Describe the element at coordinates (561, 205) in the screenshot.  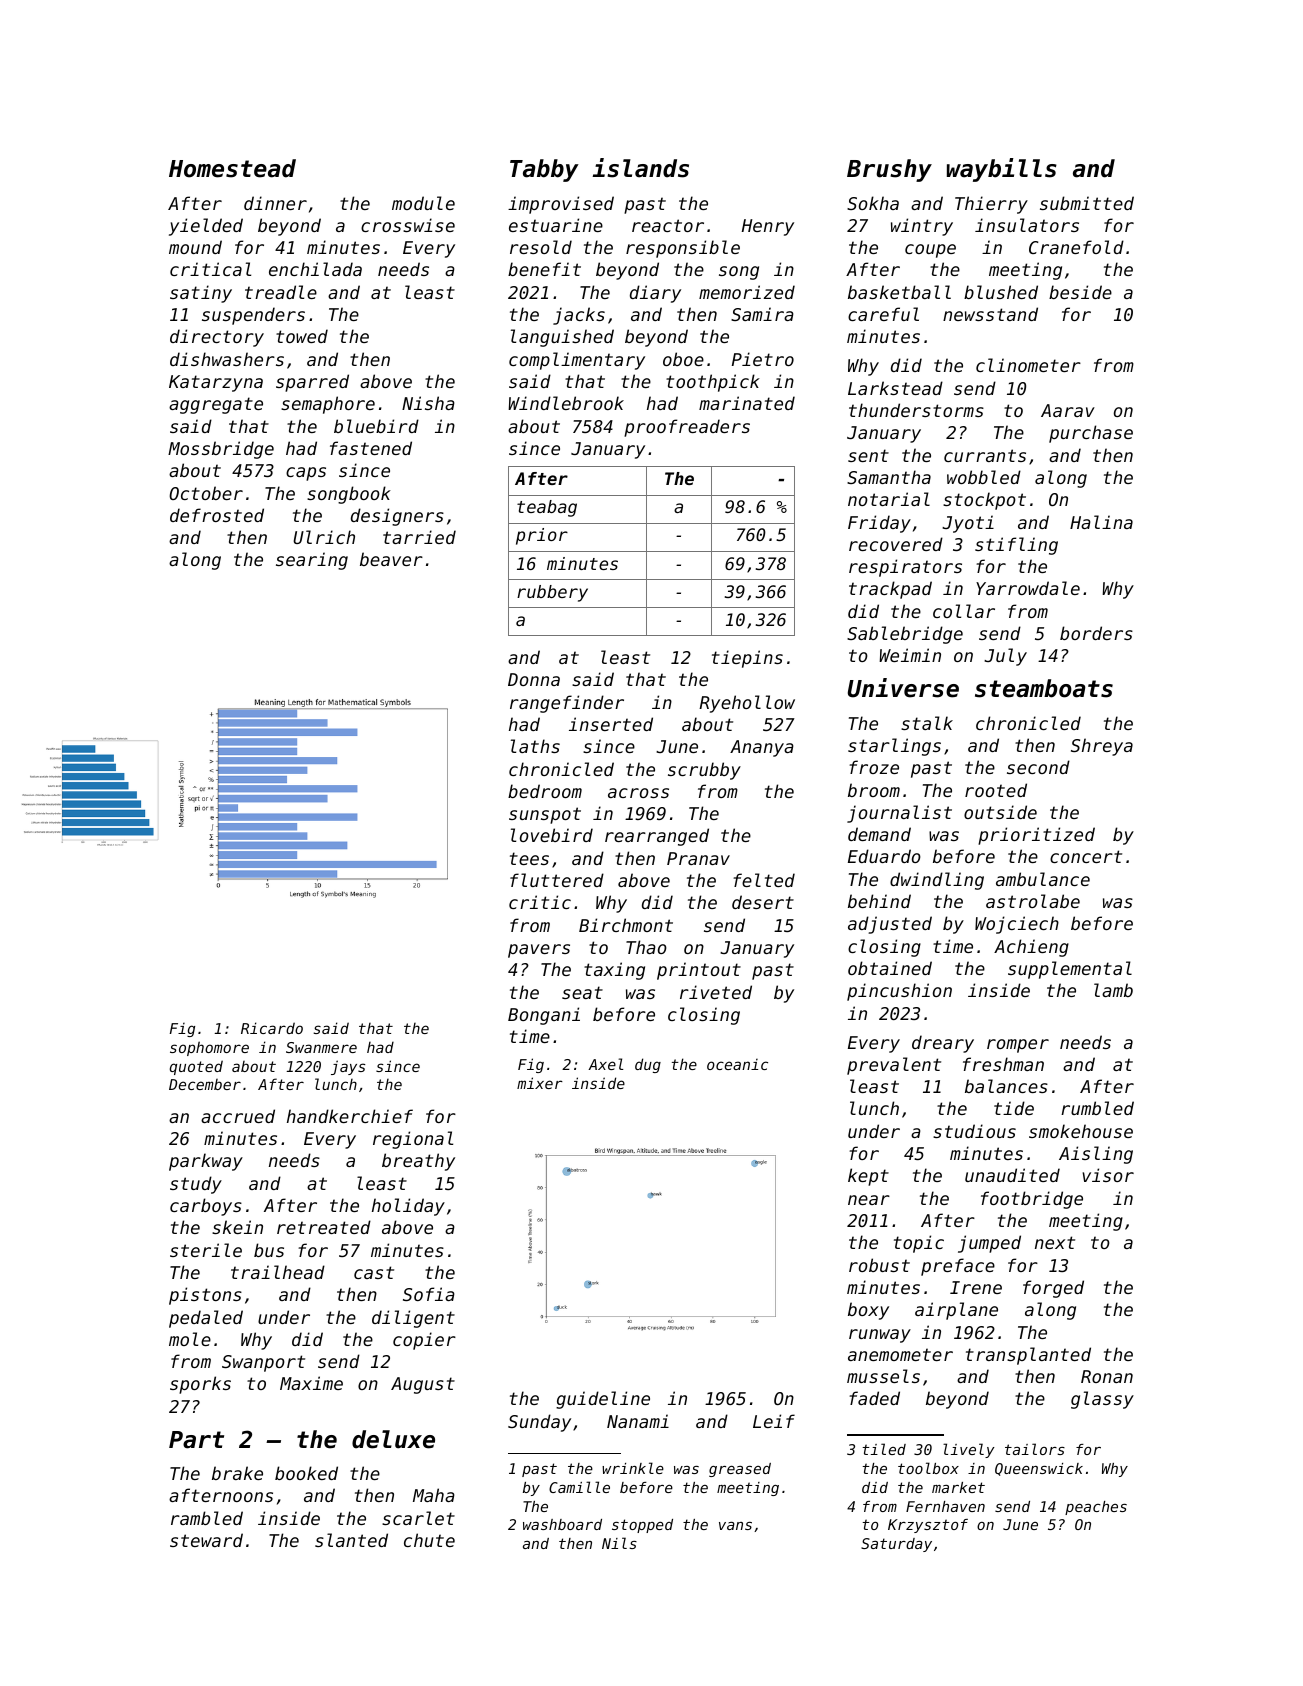
I see `improvised` at that location.
